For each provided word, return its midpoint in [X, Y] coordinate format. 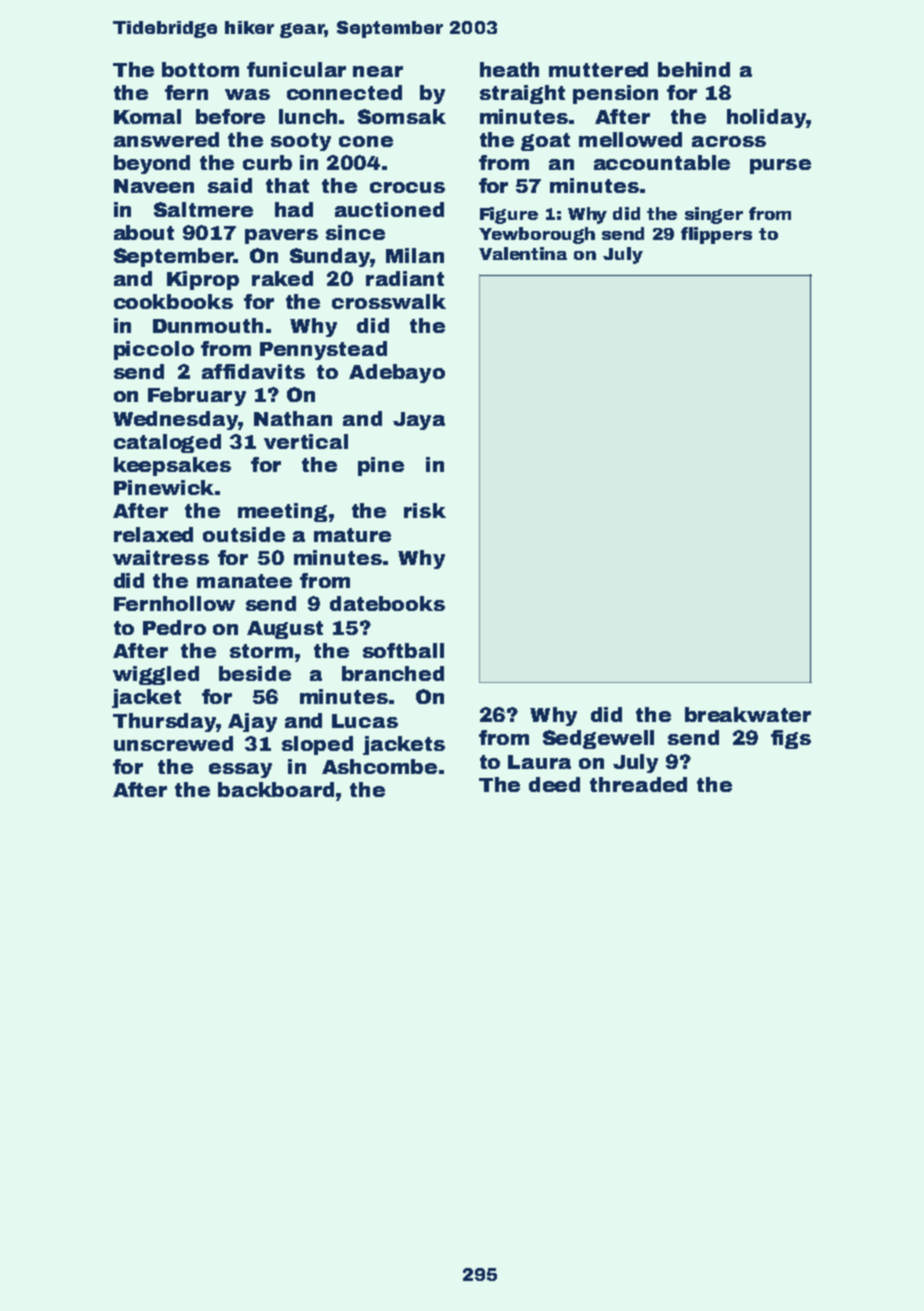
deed [554, 784]
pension [615, 94]
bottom [200, 69]
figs [791, 739]
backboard [276, 789]
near [378, 71]
